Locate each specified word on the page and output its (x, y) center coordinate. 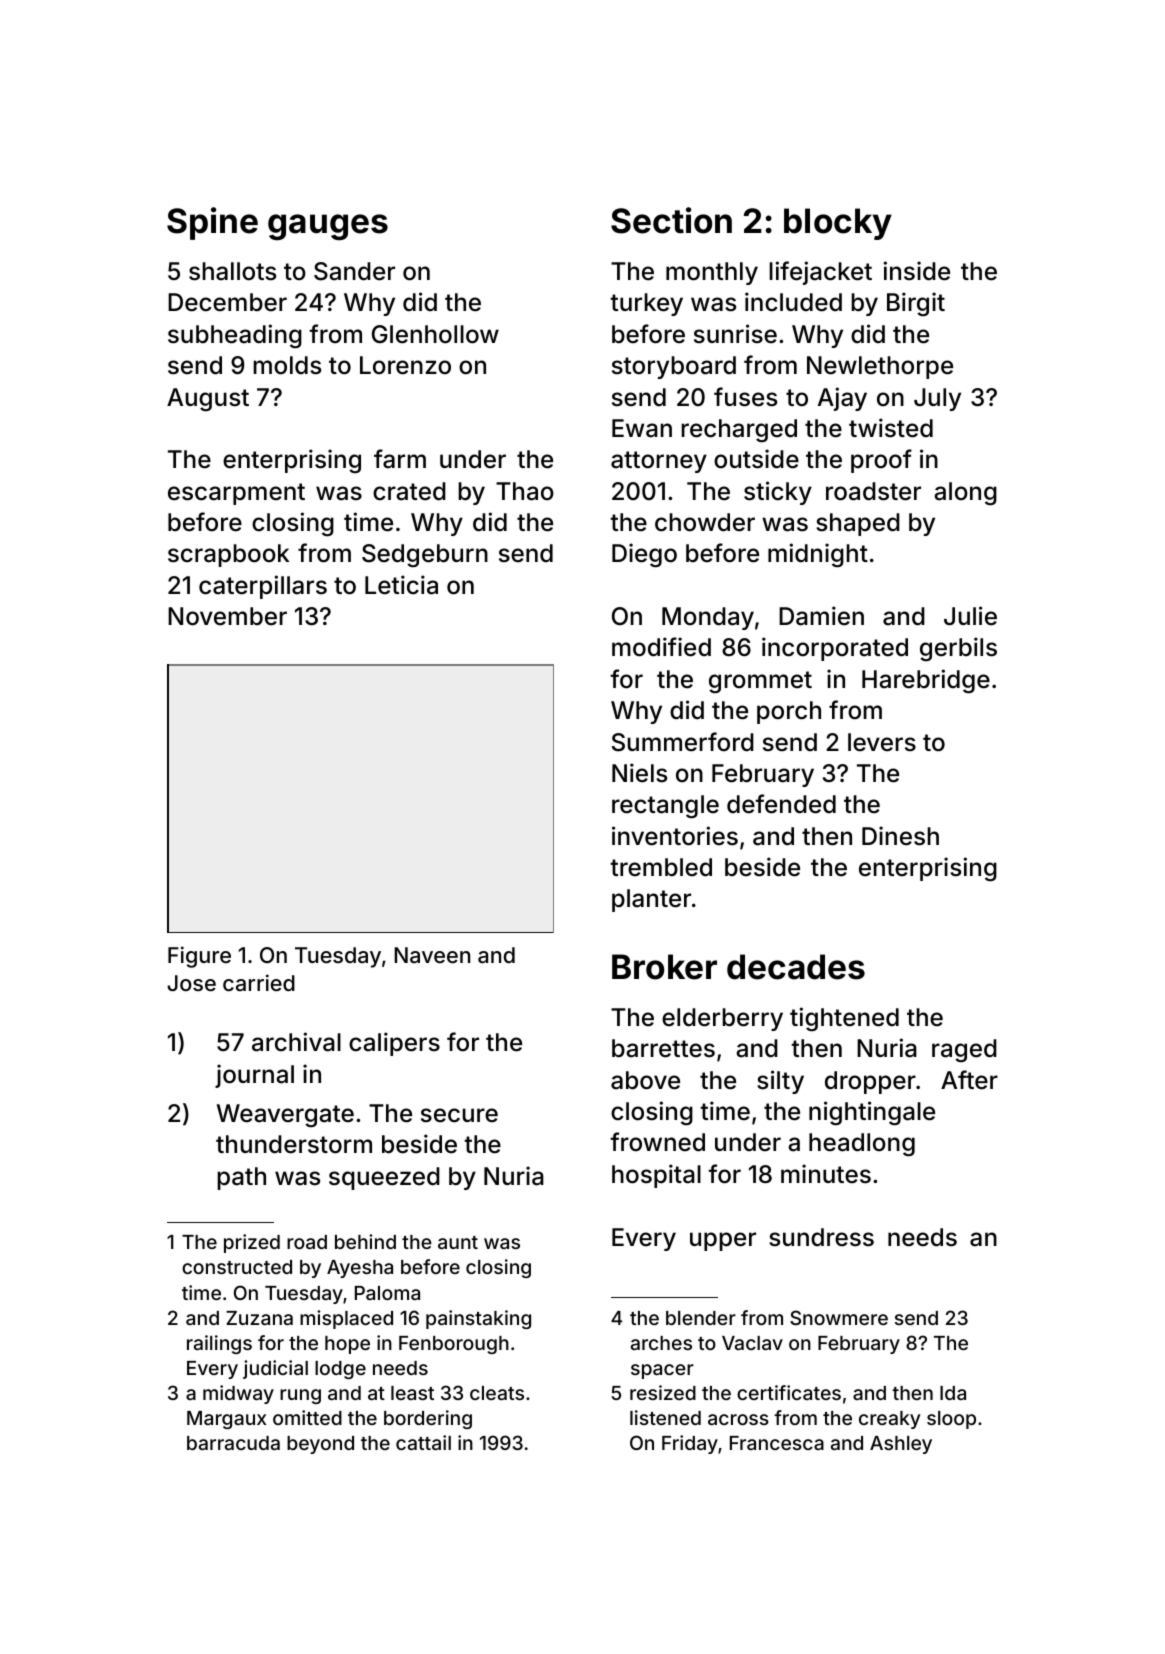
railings (219, 1344)
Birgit (916, 304)
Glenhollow (435, 334)
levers (882, 742)
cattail (423, 1442)
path (241, 1178)
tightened (844, 1019)
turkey (646, 304)
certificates (789, 1392)
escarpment (236, 494)
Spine (212, 223)
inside (917, 271)
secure (459, 1115)
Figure (199, 957)
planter (651, 900)
